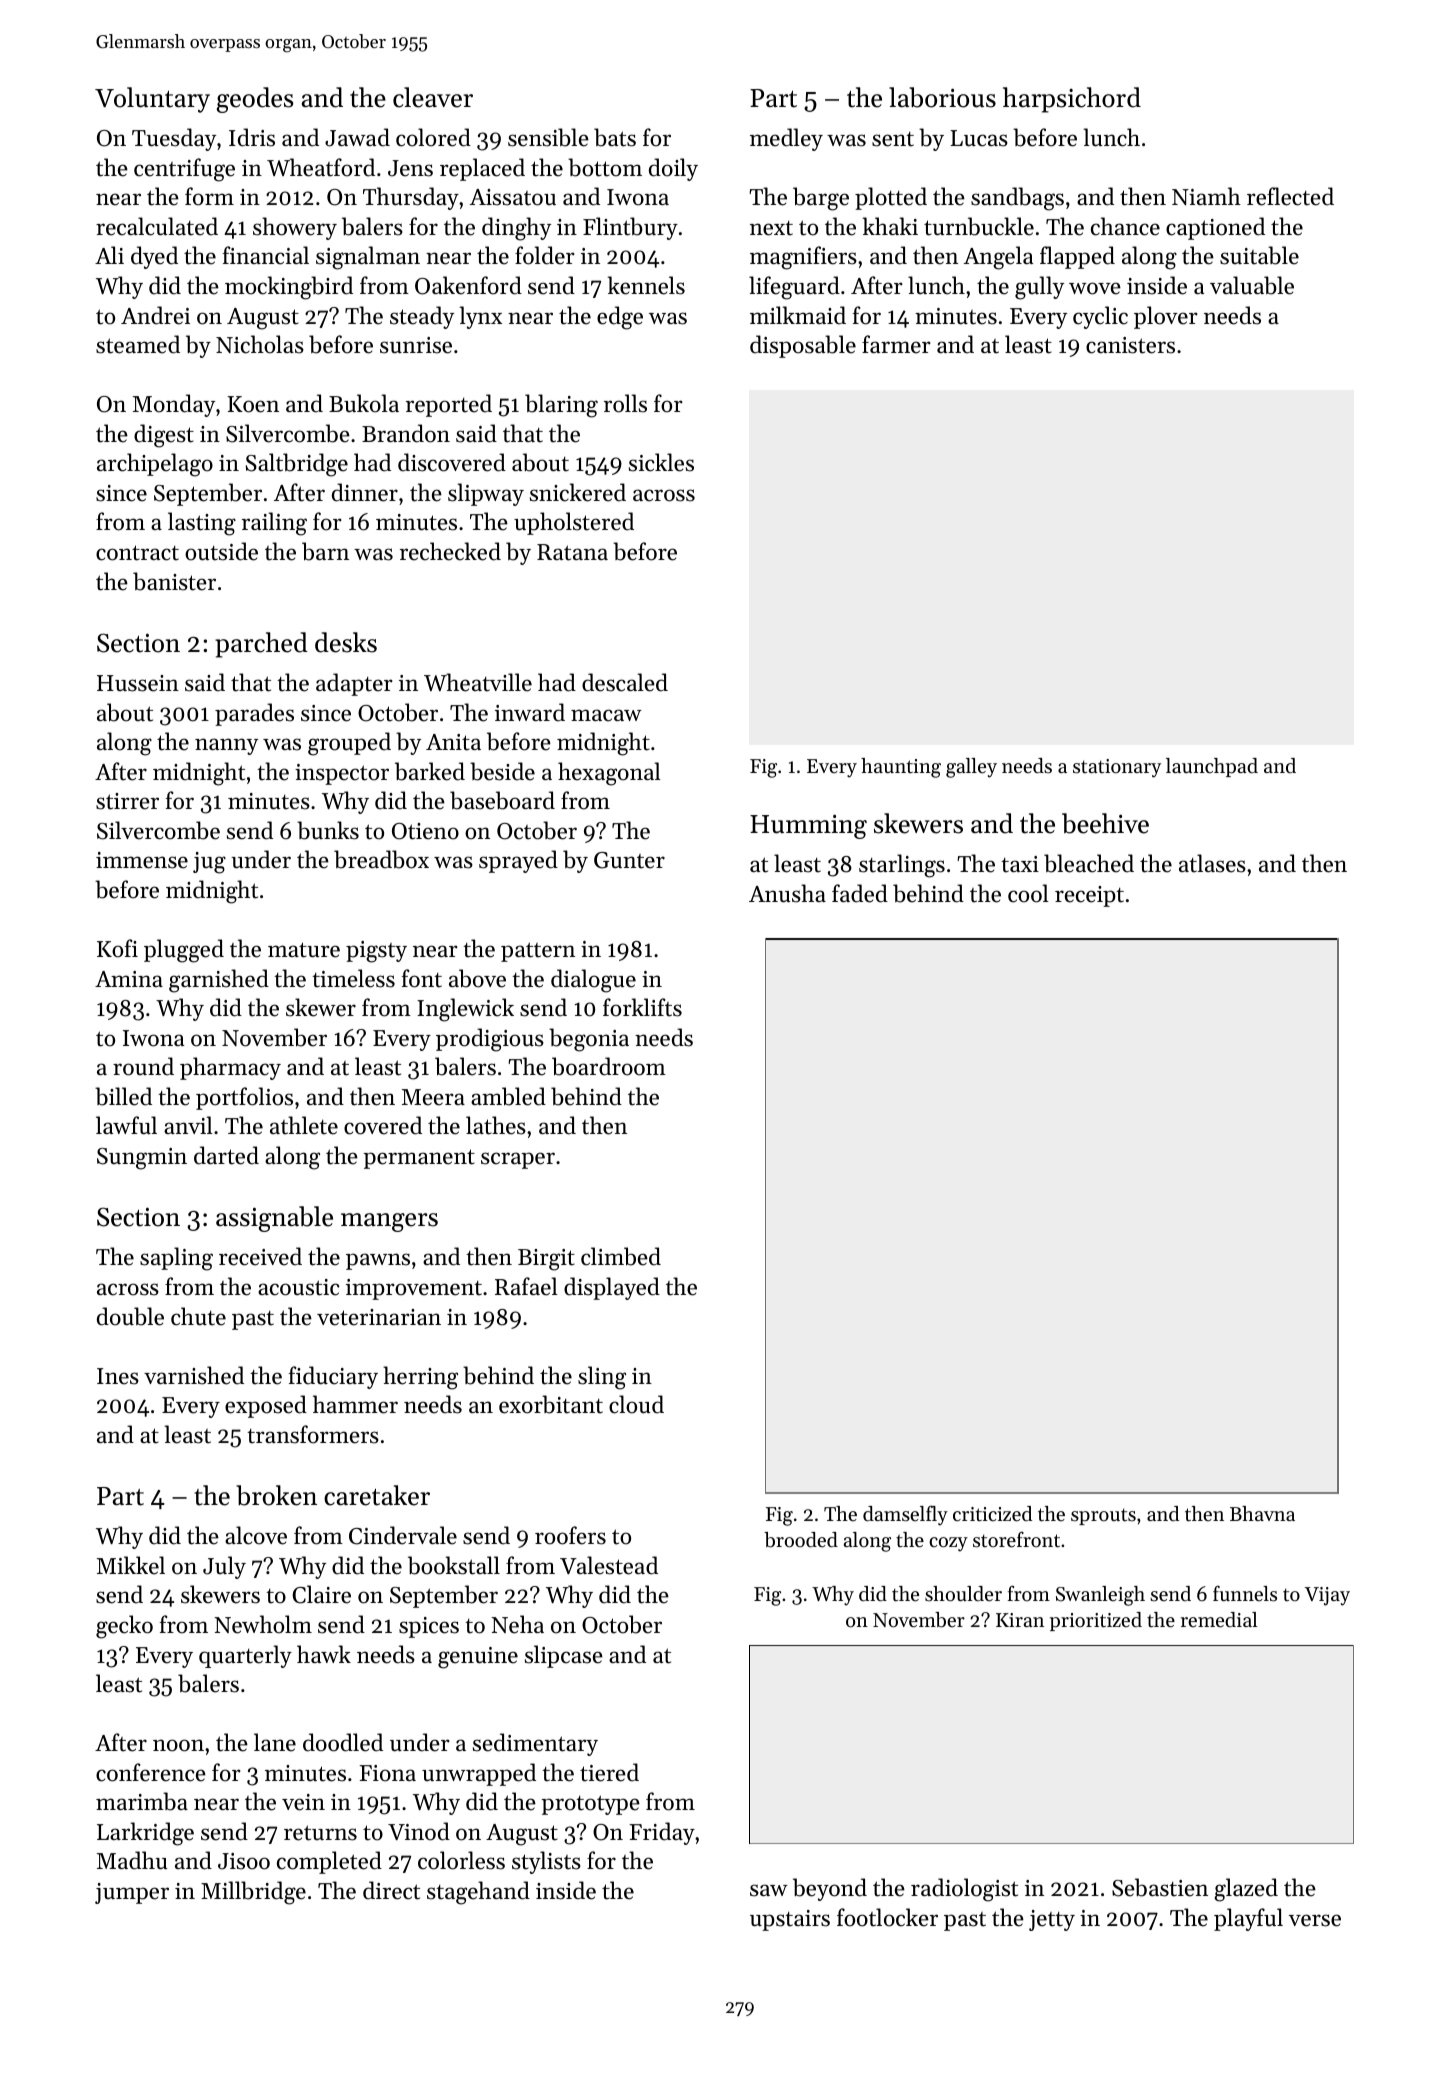 Image resolution: width=1450 pixels, height=2100 pixels. What do you see at coordinates (132, 1893) in the screenshot?
I see `jumper` at bounding box center [132, 1893].
